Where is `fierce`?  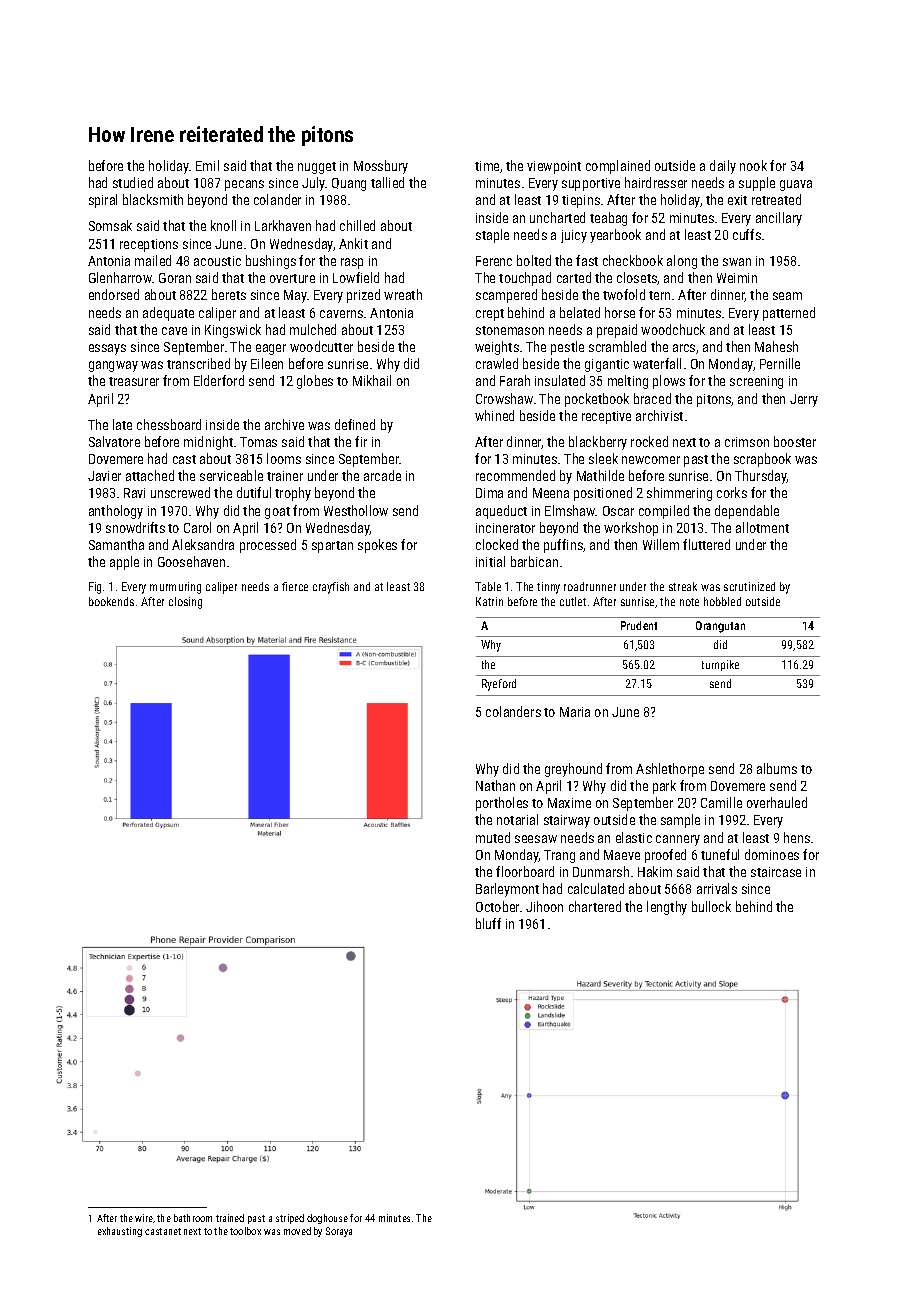
fierce is located at coordinates (295, 586).
